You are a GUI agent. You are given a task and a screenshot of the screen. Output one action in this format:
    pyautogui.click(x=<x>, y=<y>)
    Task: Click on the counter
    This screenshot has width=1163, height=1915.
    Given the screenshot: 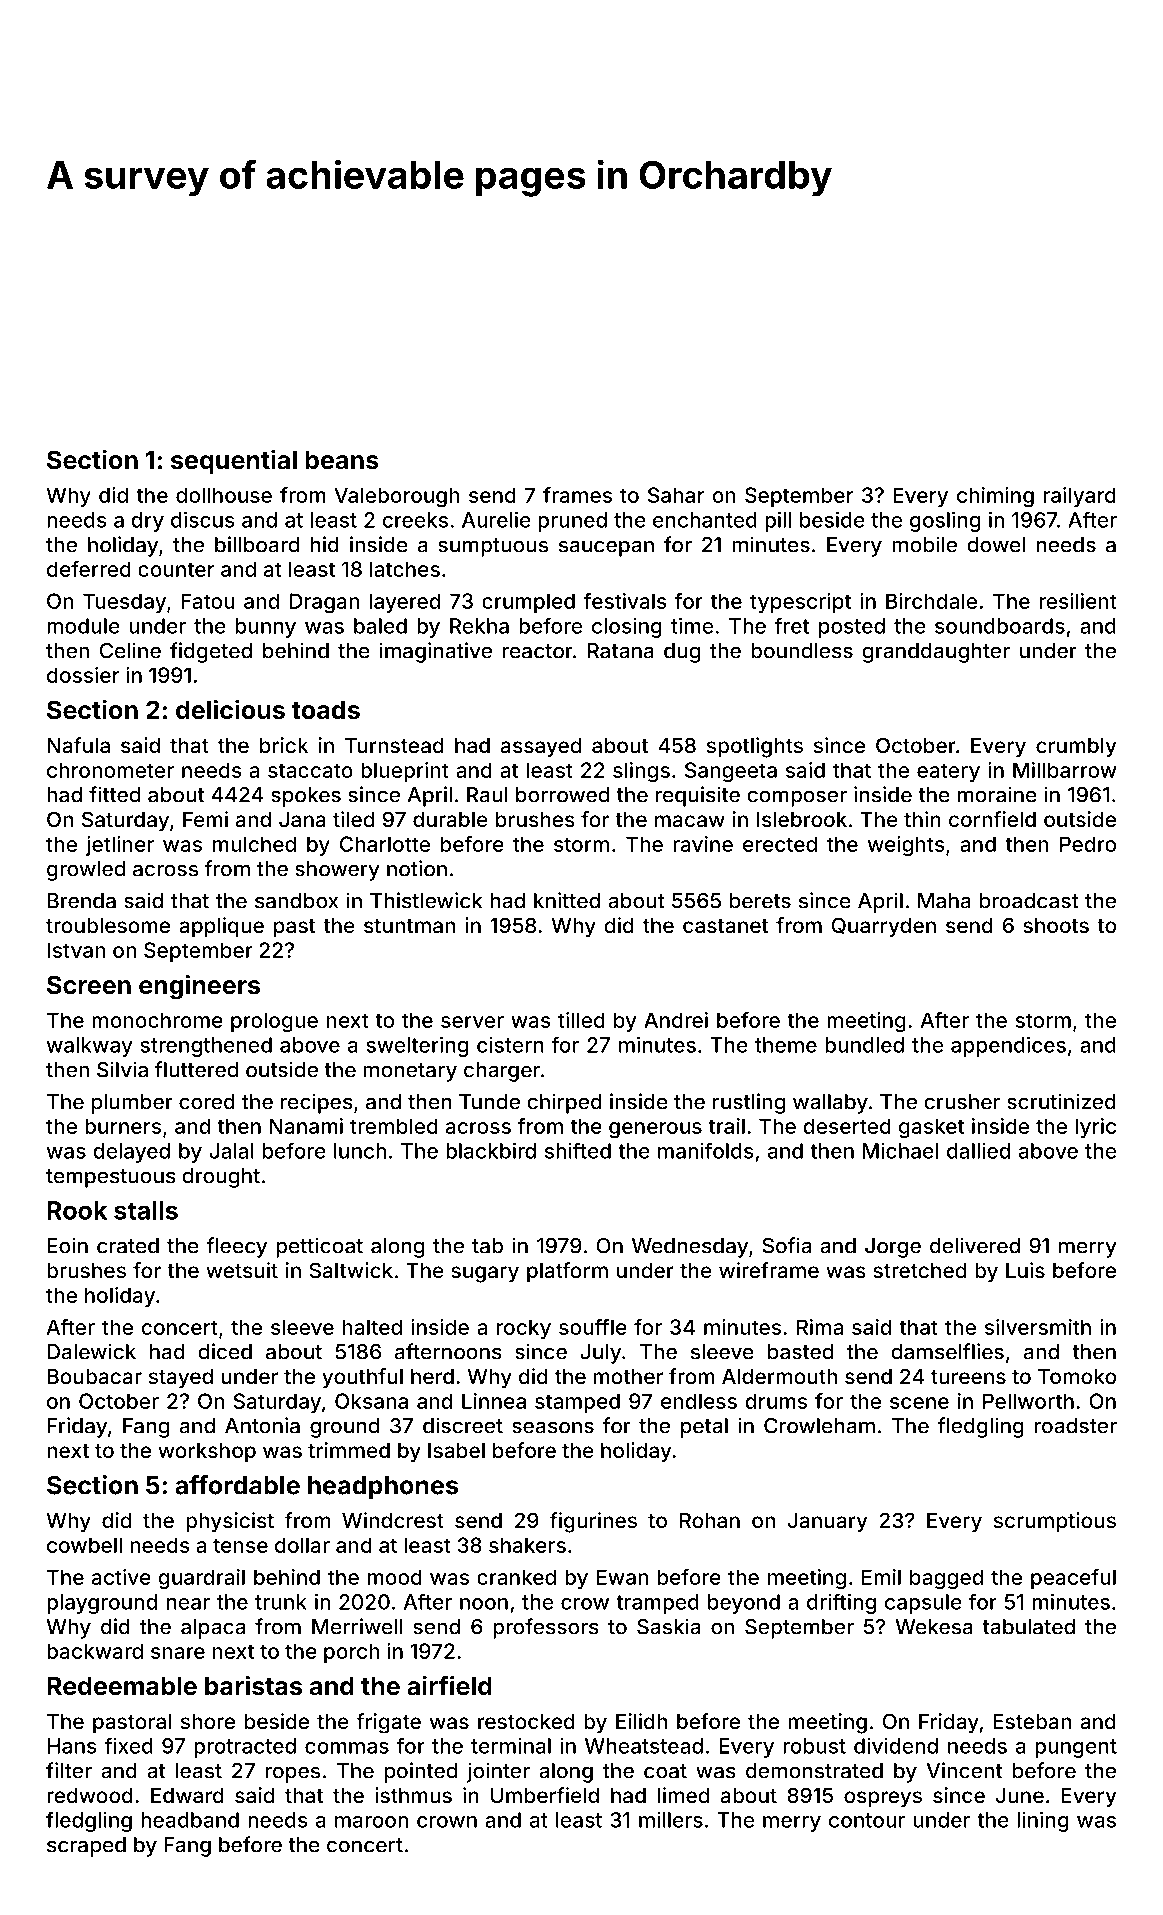 What is the action you would take?
    pyautogui.click(x=176, y=569)
